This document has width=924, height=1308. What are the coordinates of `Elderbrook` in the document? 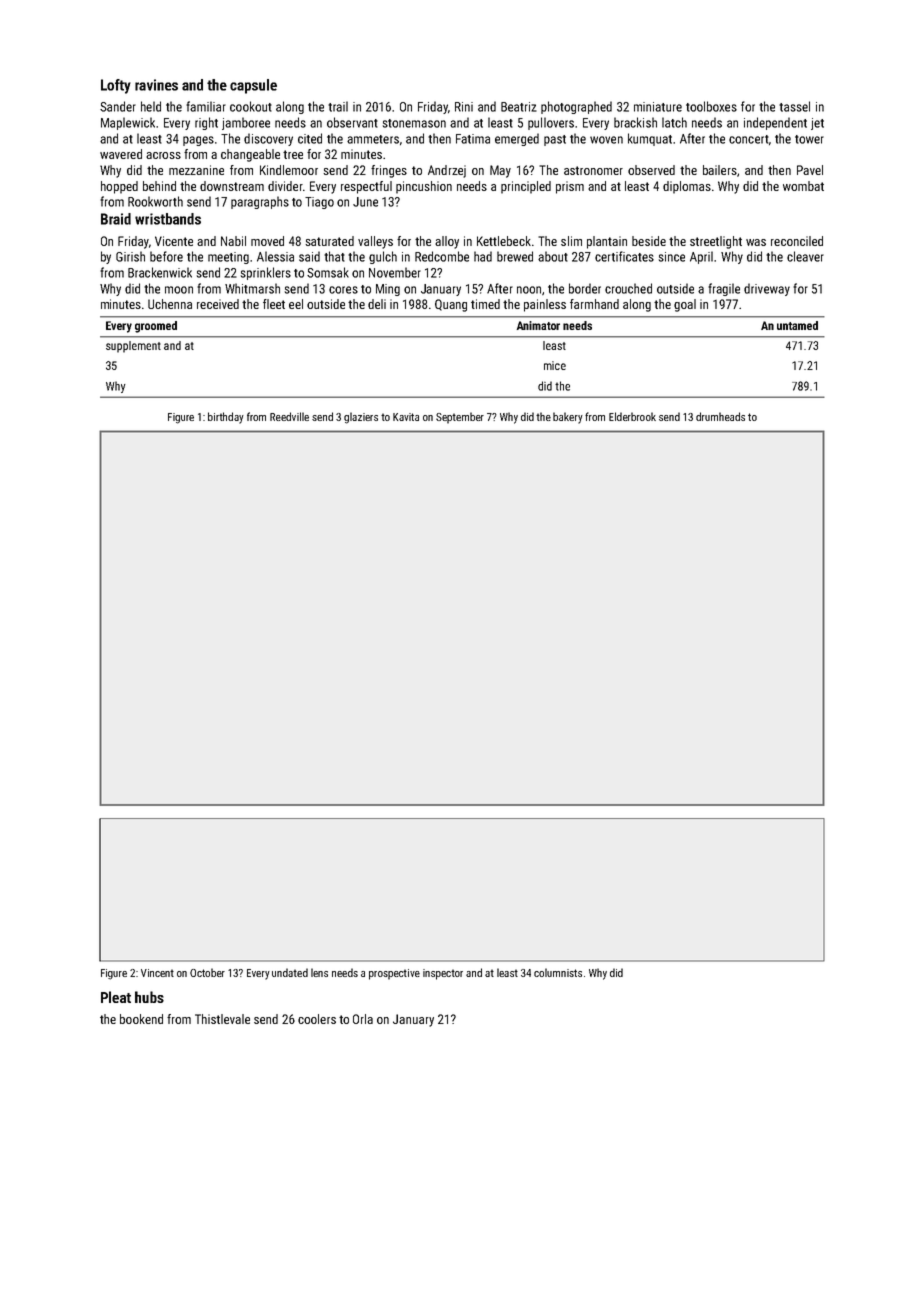 It's located at (632, 416).
